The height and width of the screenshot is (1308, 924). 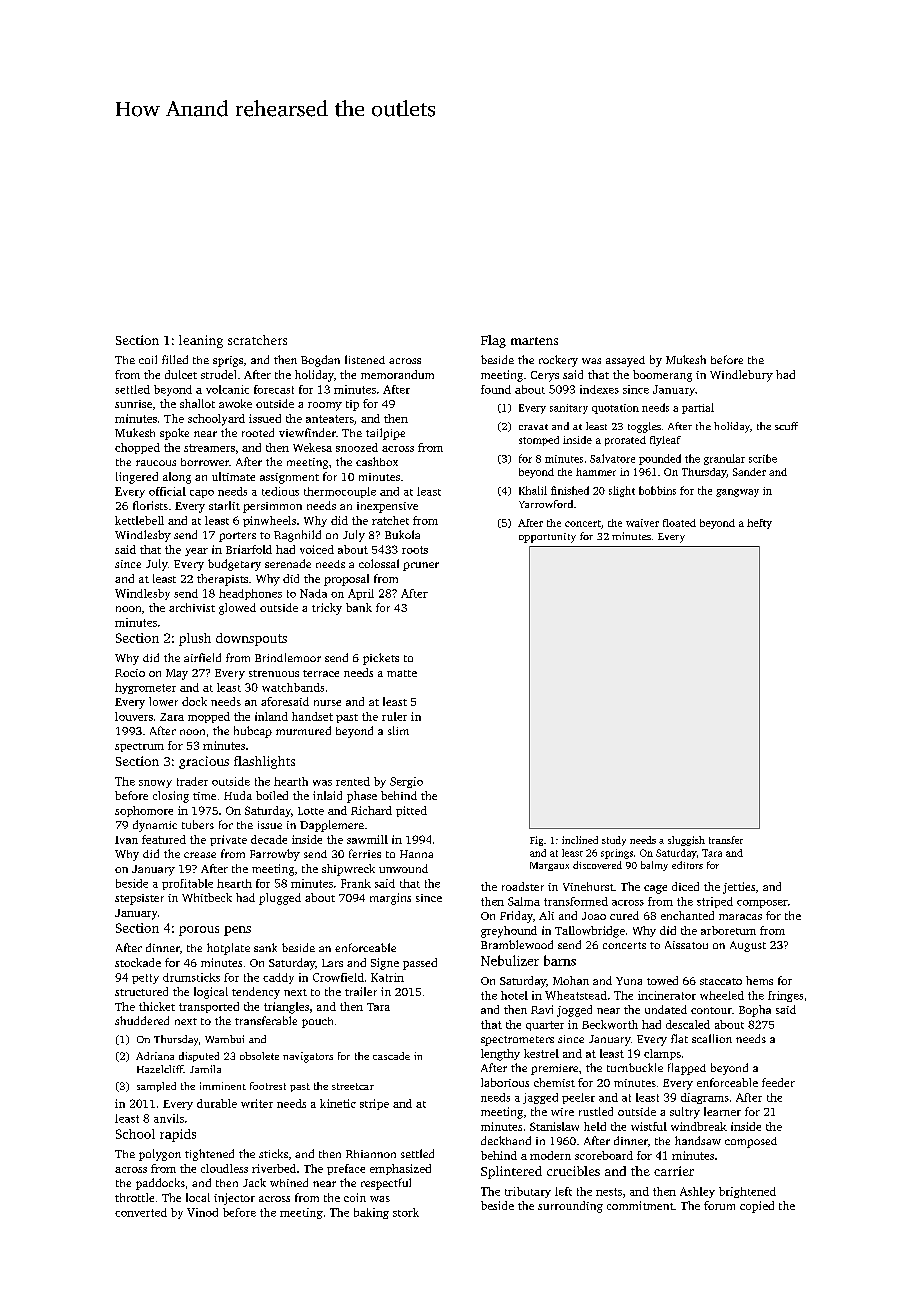 I want to click on coil, so click(x=148, y=359).
